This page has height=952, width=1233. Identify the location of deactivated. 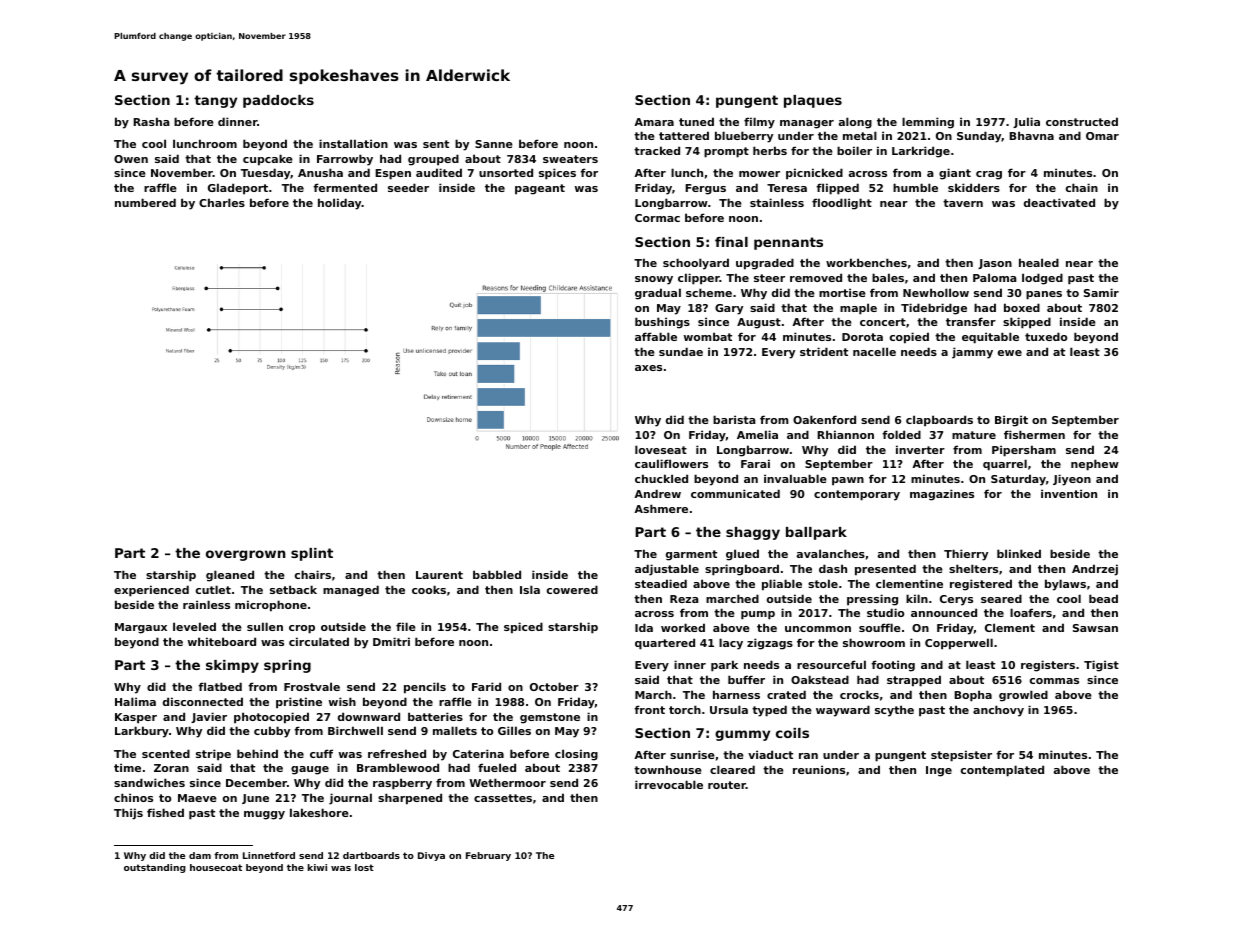
(1059, 202).
